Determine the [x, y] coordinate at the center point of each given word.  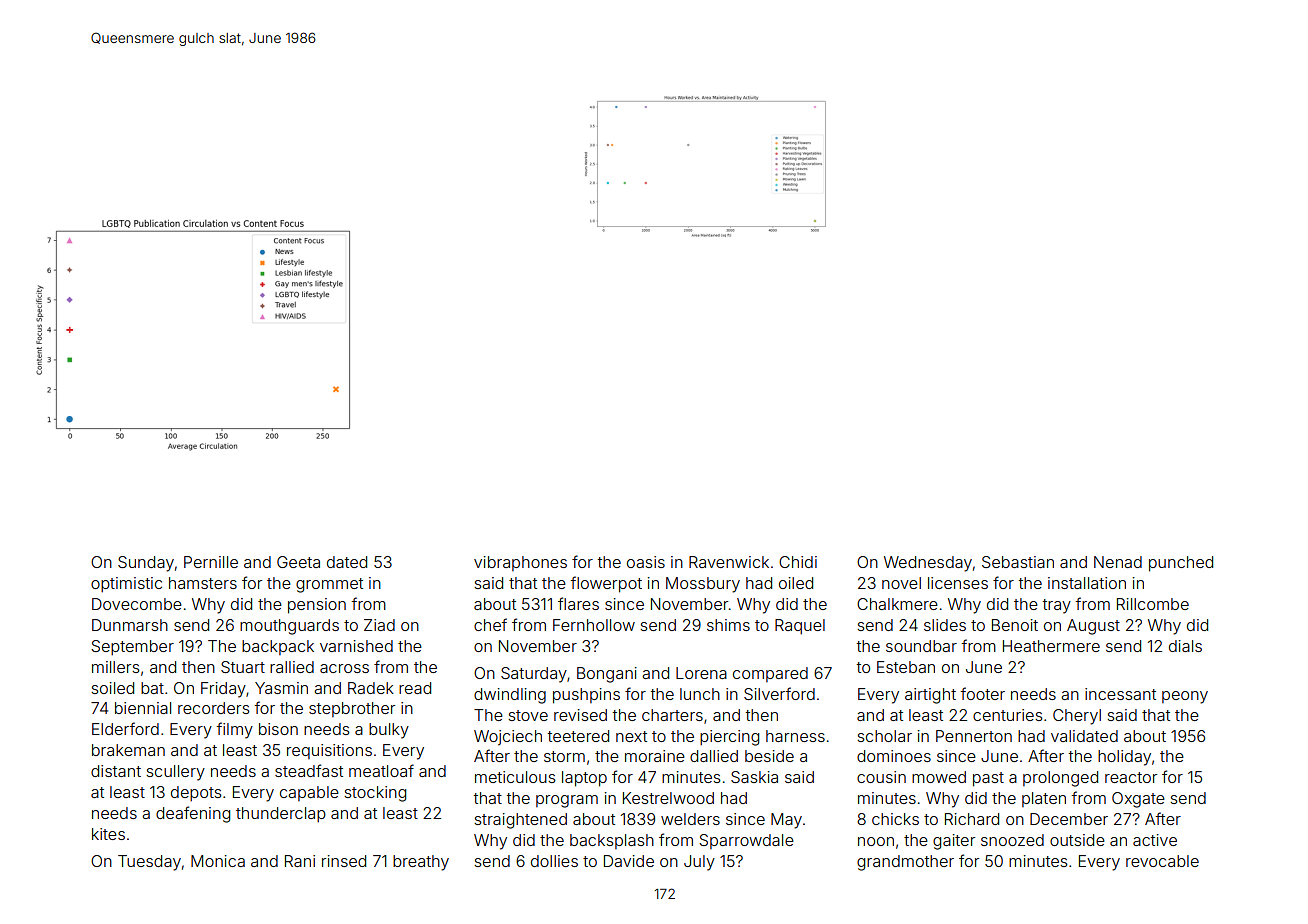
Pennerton [974, 736]
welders [690, 819]
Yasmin [281, 688]
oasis [646, 562]
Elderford [125, 728]
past [988, 779]
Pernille [211, 562]
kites [108, 834]
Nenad [1118, 562]
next [631, 736]
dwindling [510, 696]
